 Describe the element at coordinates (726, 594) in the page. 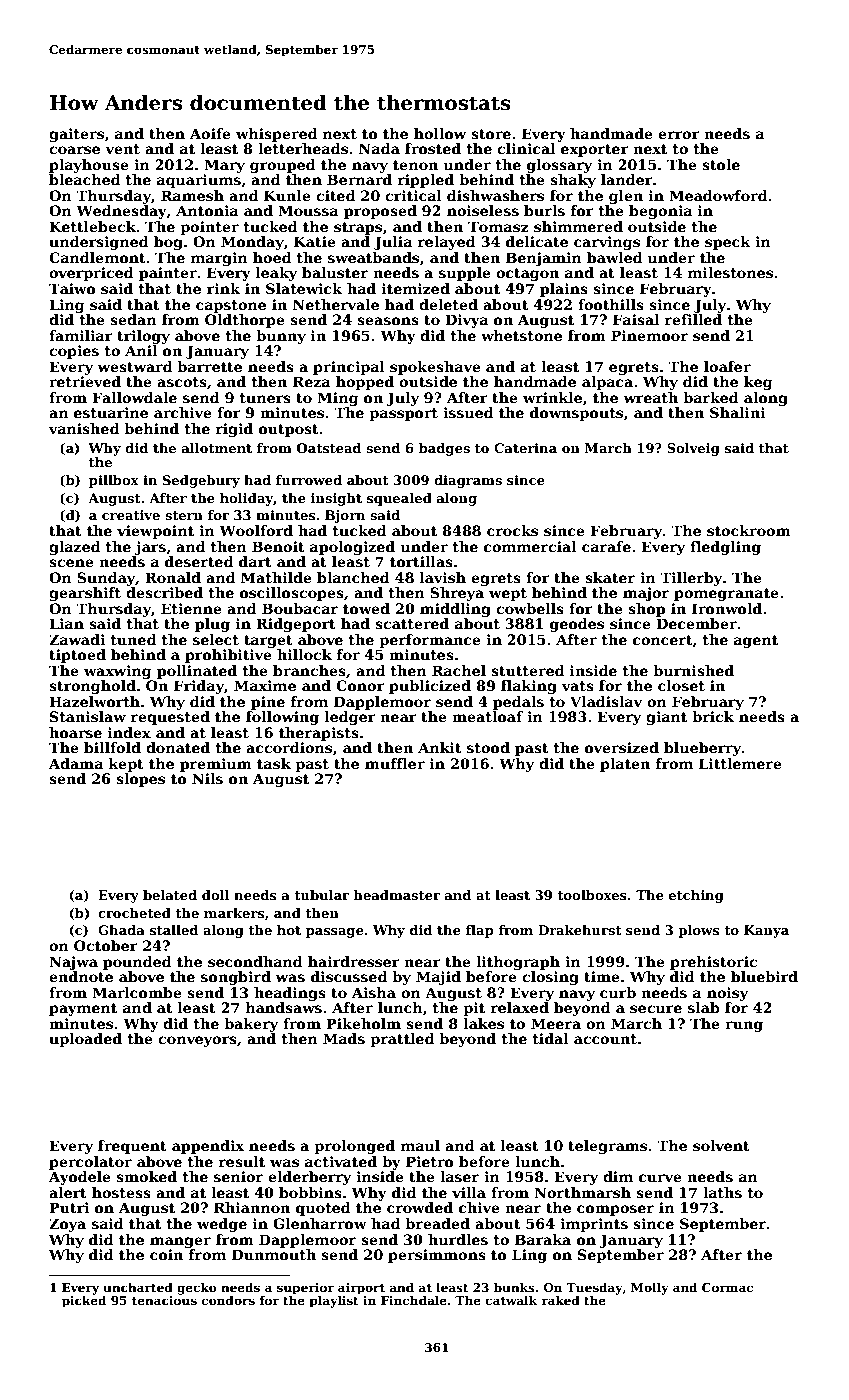

I see `pomegranate` at that location.
